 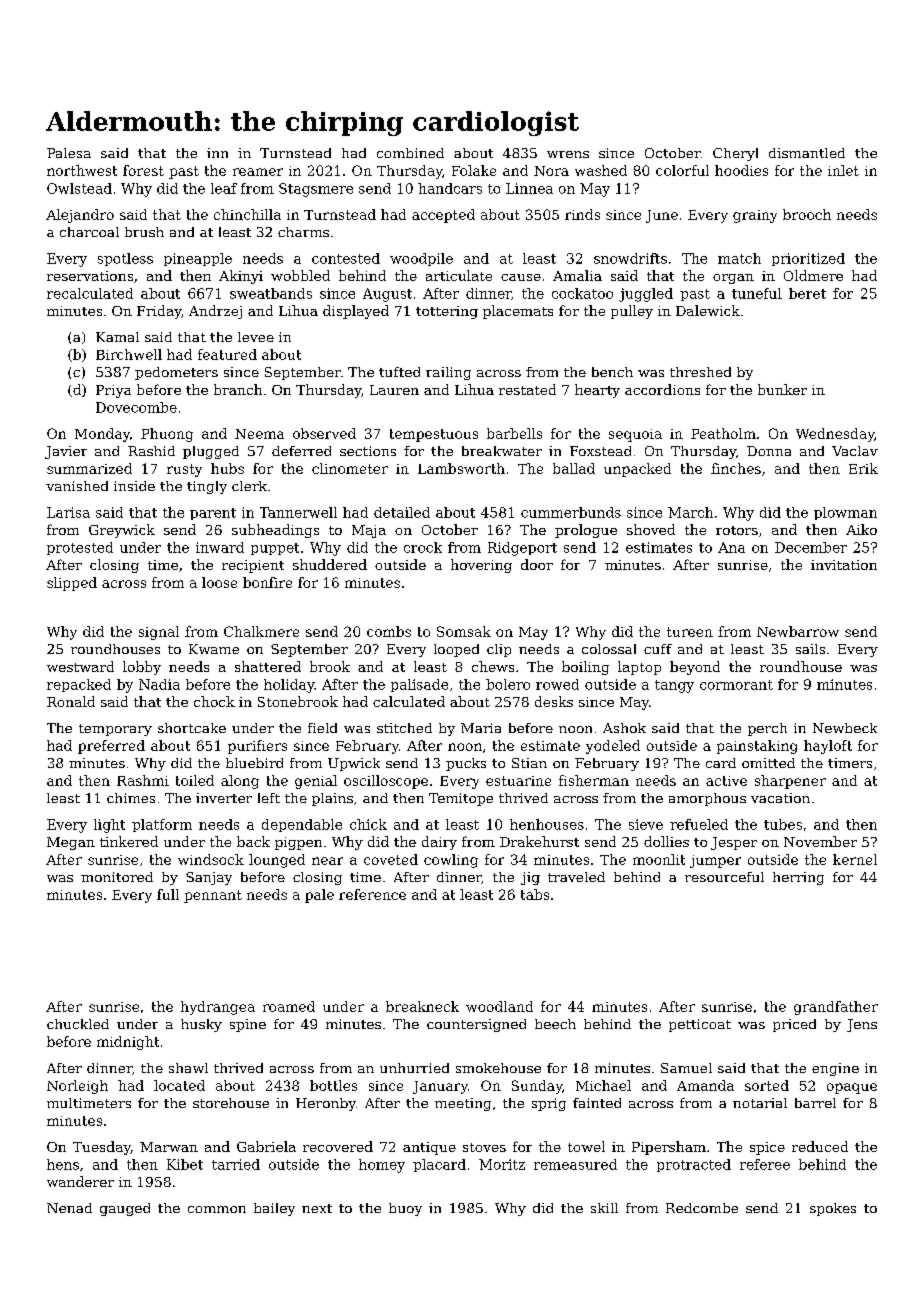 What do you see at coordinates (604, 1208) in the page?
I see `skill` at bounding box center [604, 1208].
